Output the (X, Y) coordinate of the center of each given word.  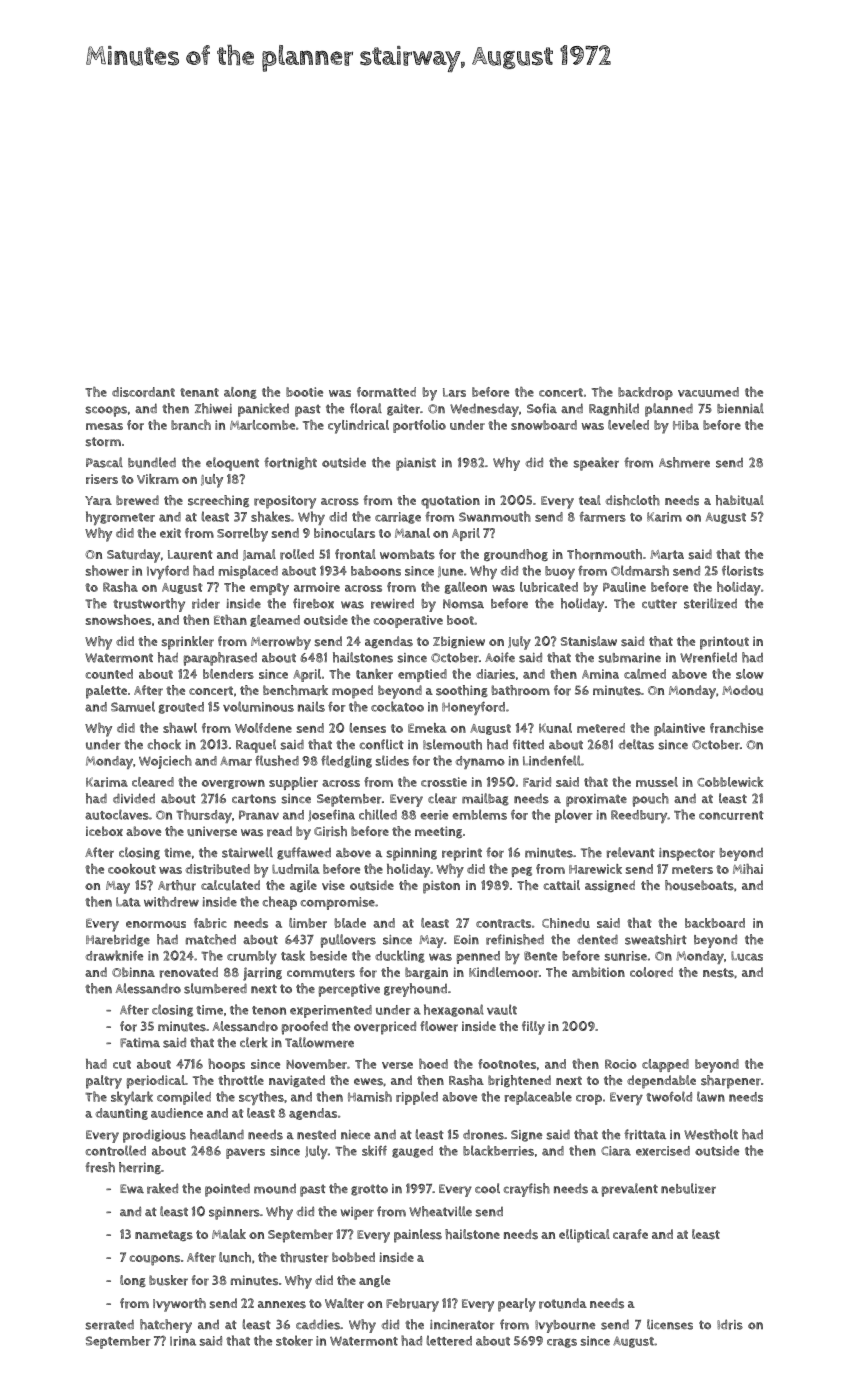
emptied (422, 675)
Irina (183, 1341)
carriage (398, 518)
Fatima (140, 1043)
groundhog (516, 555)
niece (355, 1134)
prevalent (630, 1190)
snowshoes (118, 620)
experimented (331, 1011)
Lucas (747, 956)
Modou (742, 690)
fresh (100, 1167)
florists (743, 570)
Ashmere (684, 462)
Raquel (256, 746)
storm (103, 442)
